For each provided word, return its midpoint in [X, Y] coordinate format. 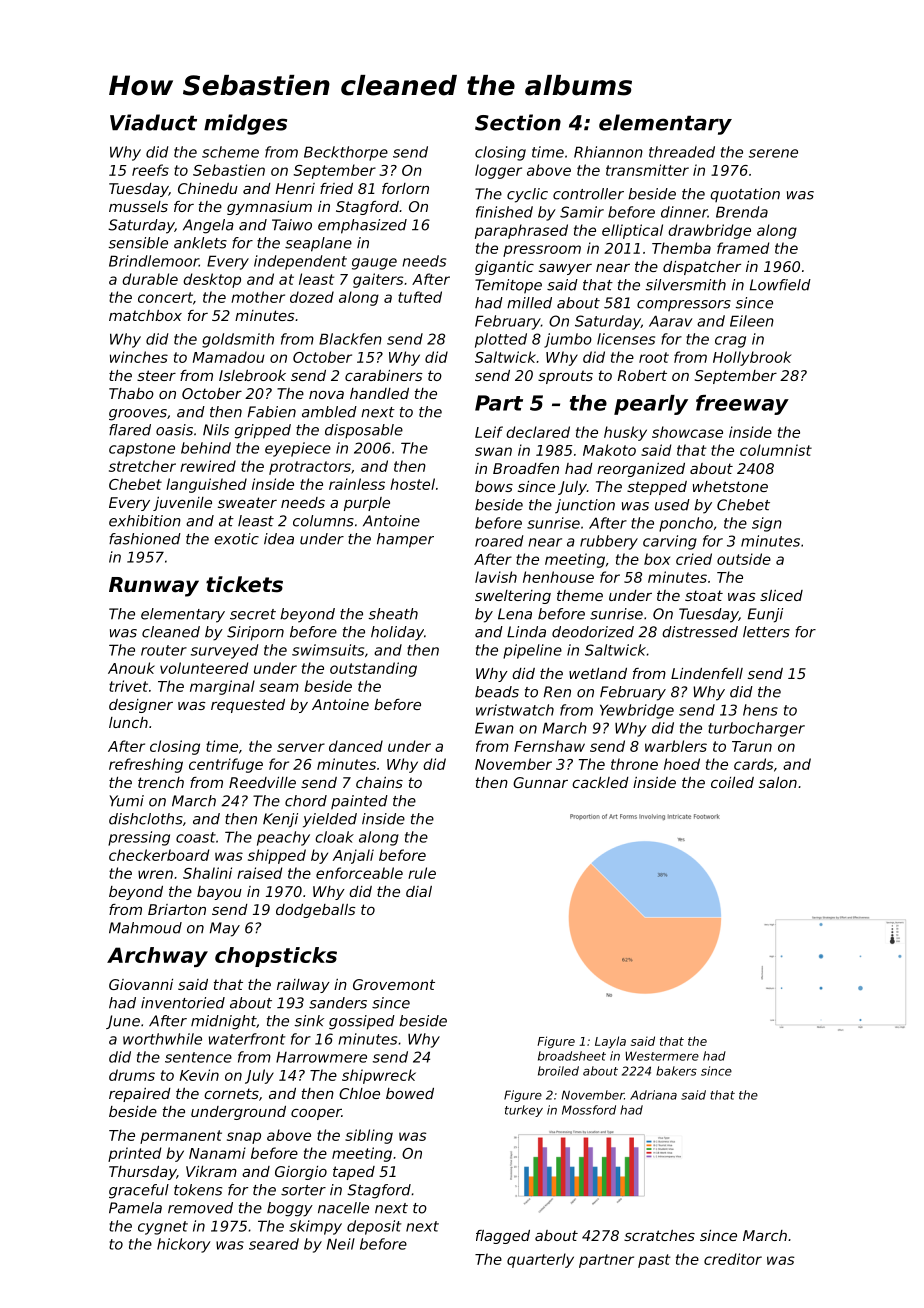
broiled [558, 1071]
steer [156, 375]
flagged [503, 1237]
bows [494, 486]
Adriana [653, 1095]
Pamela [135, 1208]
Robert [642, 375]
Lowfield [780, 285]
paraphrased [521, 231]
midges [245, 124]
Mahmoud [145, 928]
